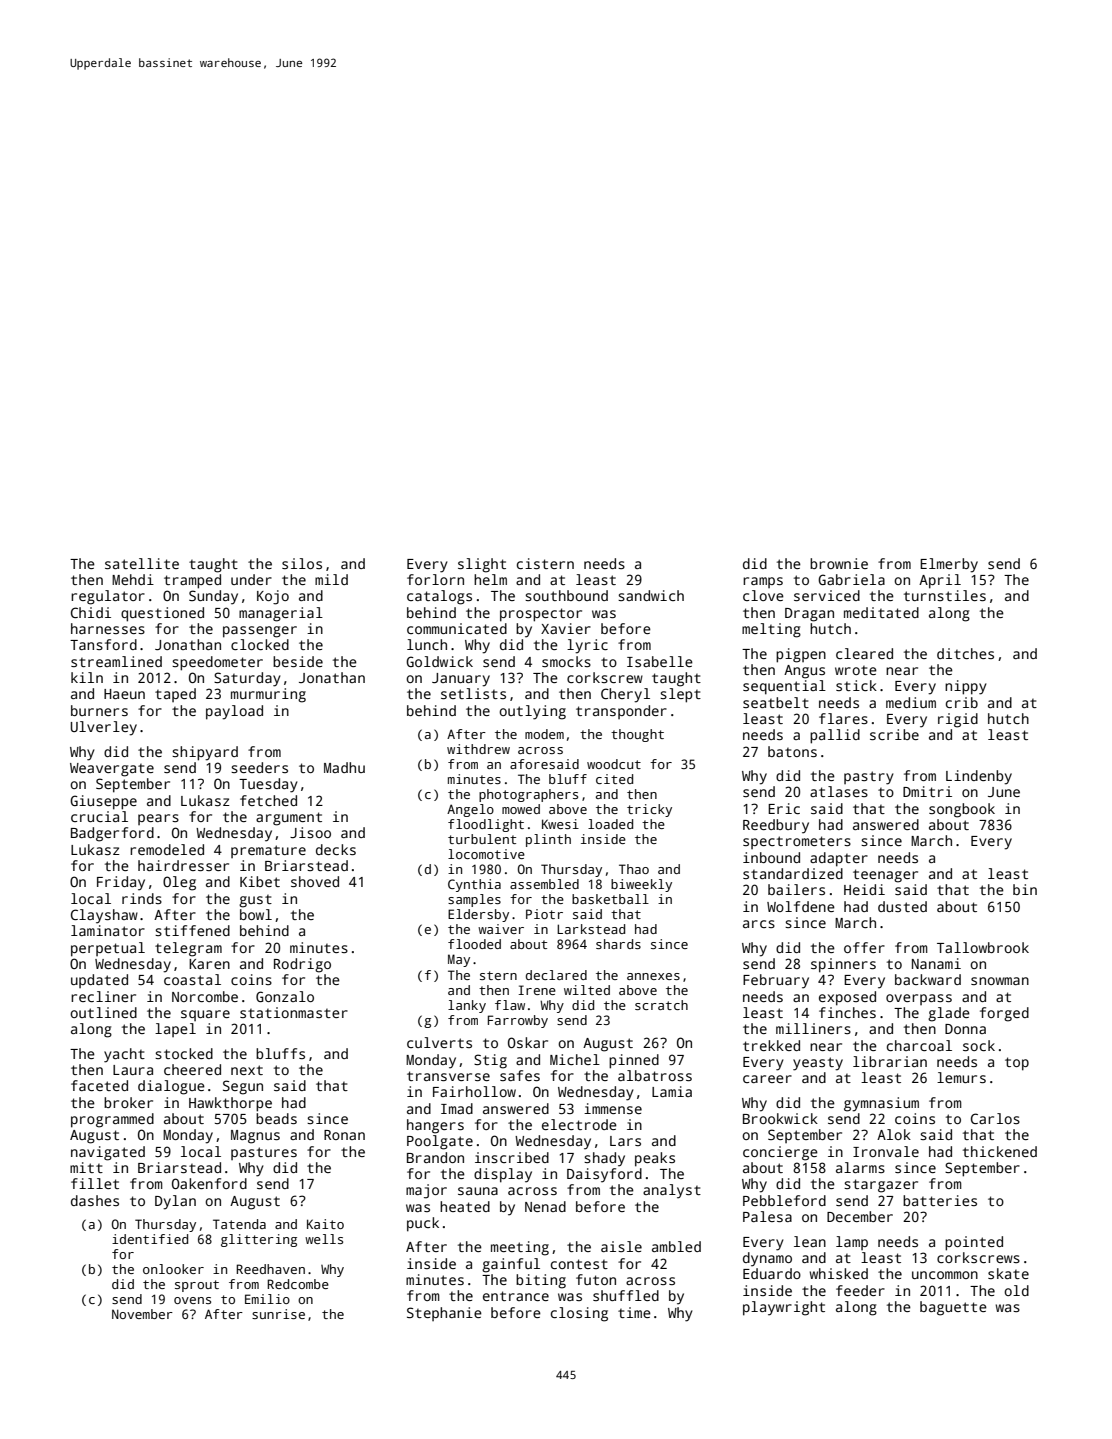 The height and width of the image is (1439, 1112). I want to click on shuffled, so click(626, 1295).
